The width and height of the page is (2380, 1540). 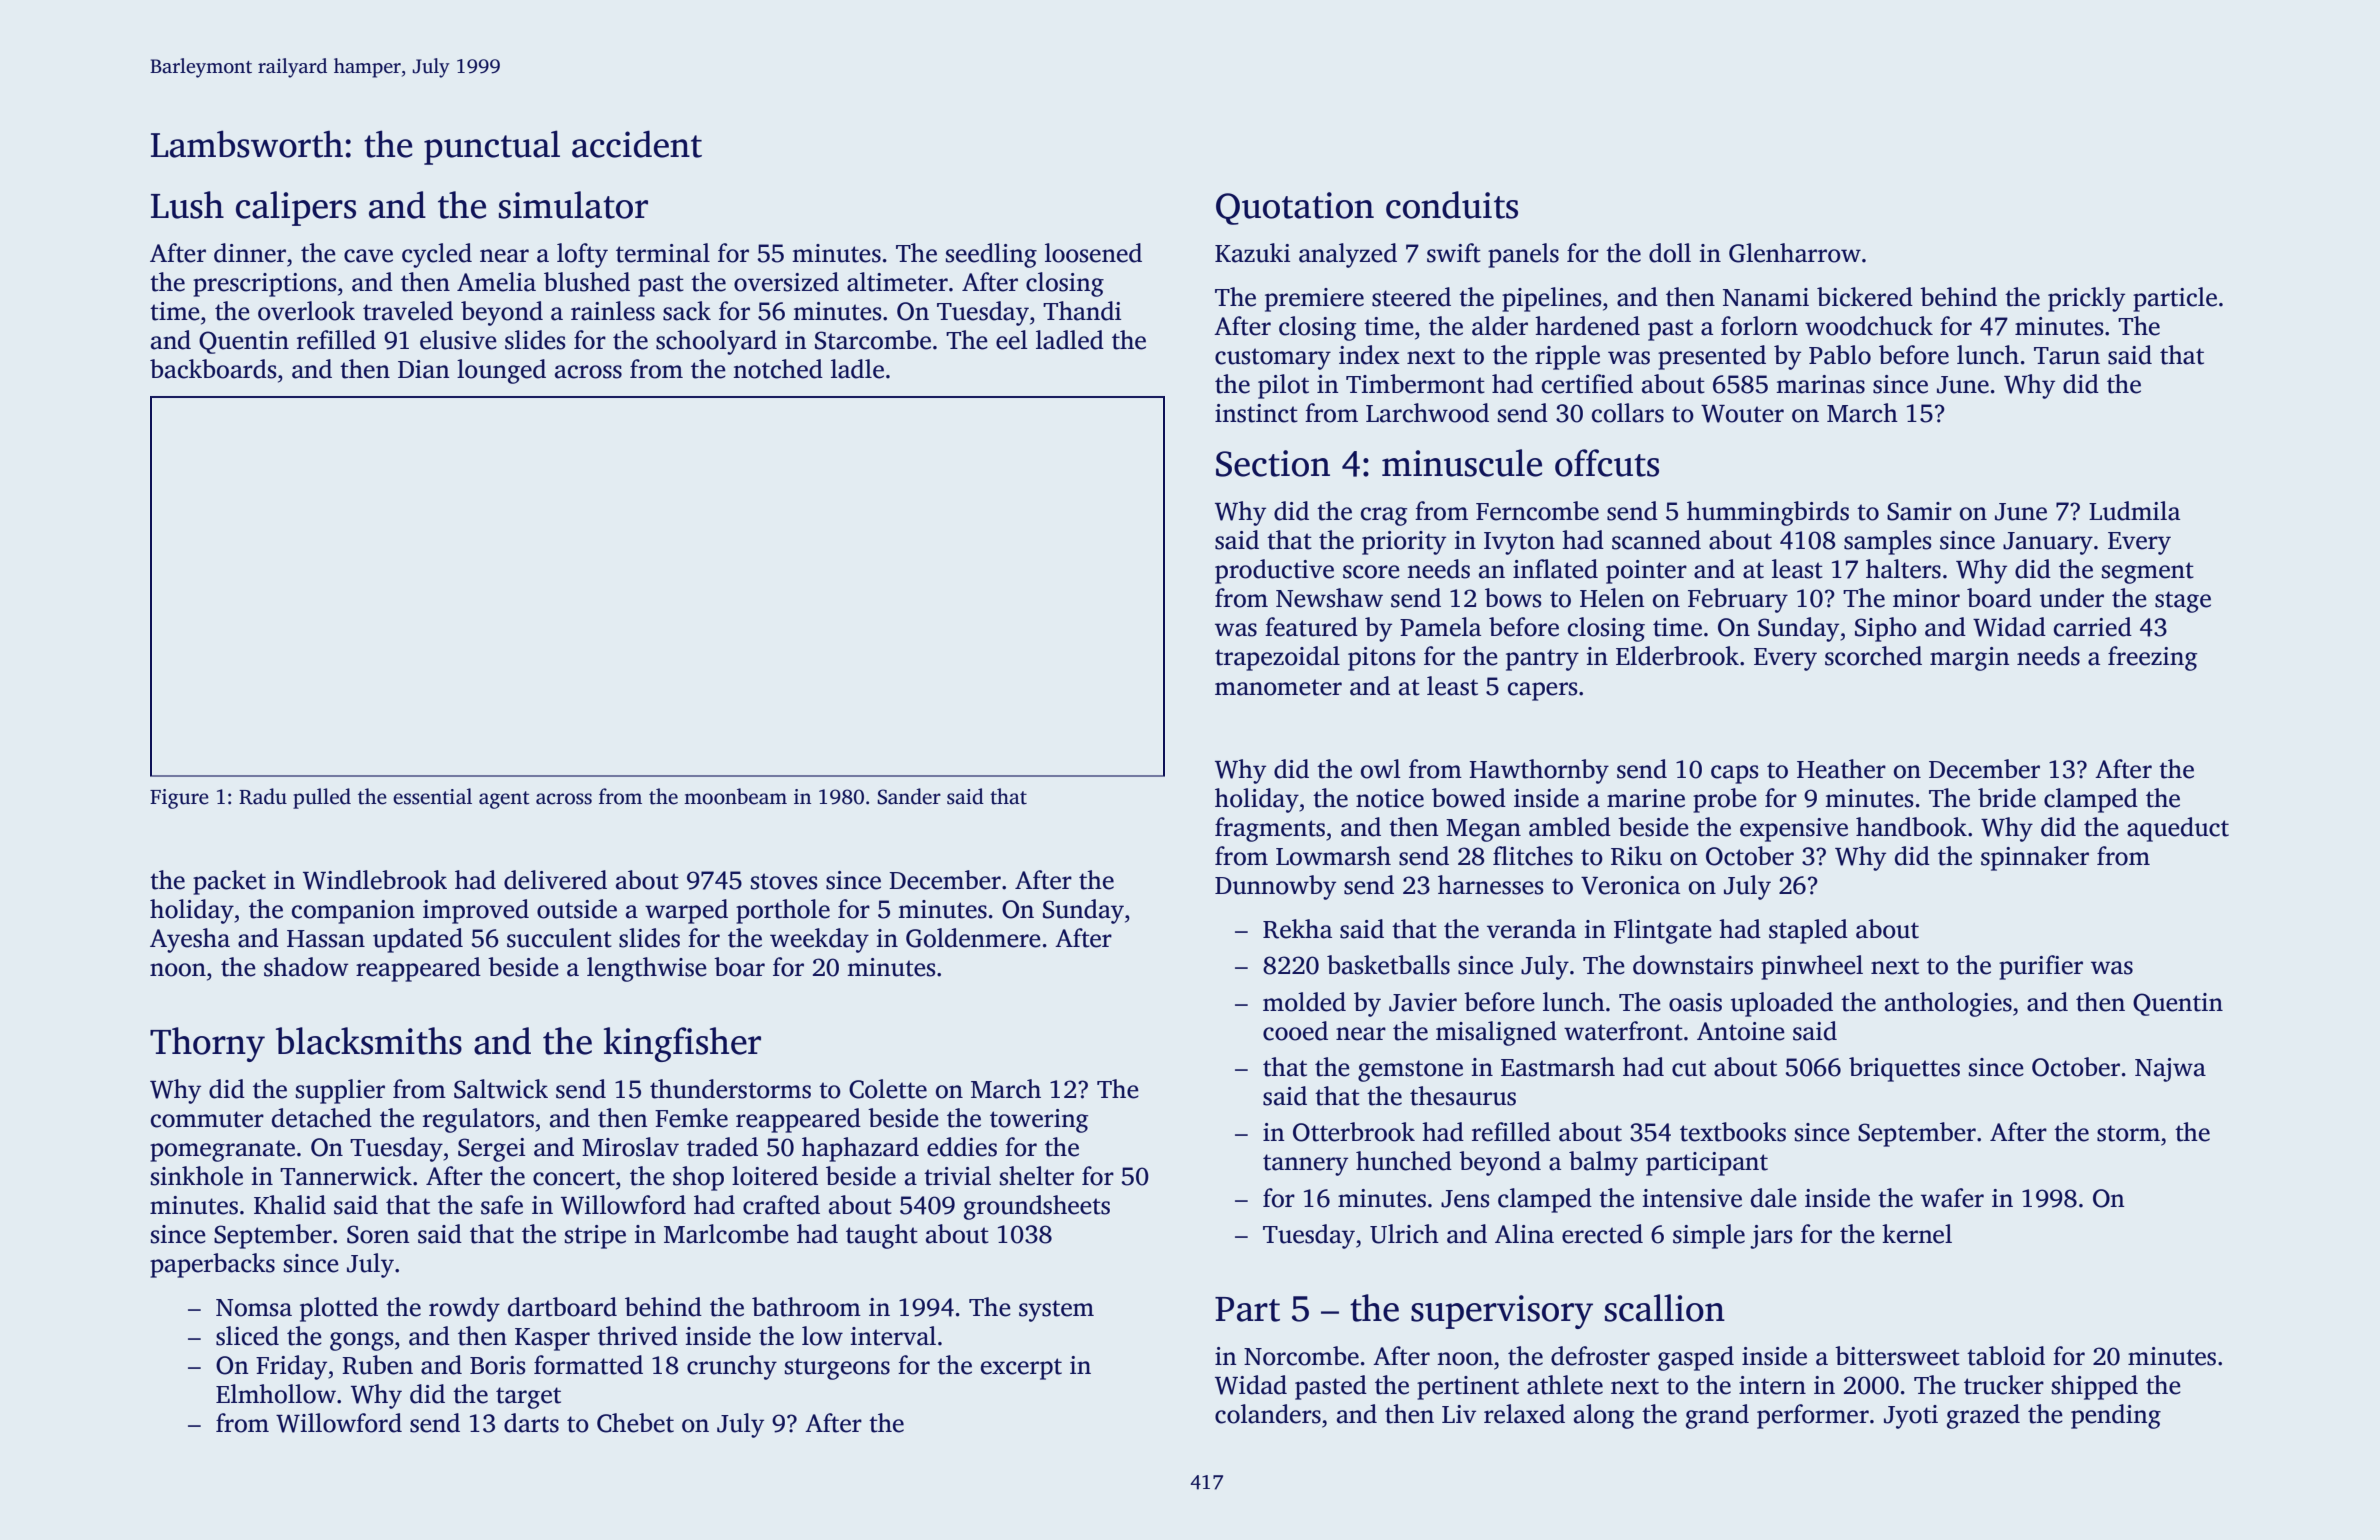 I want to click on Glenharrow, so click(x=1795, y=253).
